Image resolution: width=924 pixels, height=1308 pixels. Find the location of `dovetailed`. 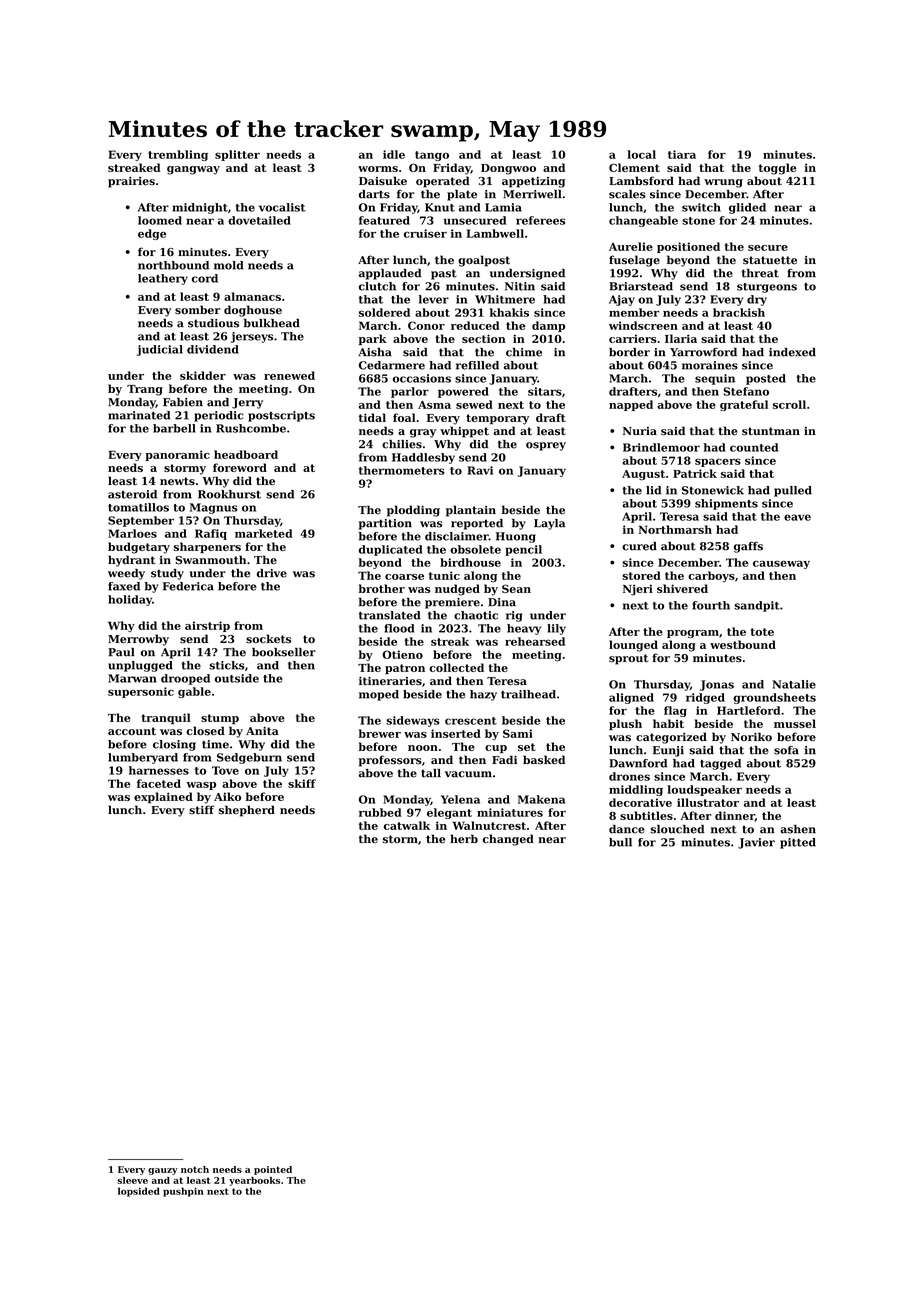

dovetailed is located at coordinates (259, 220).
